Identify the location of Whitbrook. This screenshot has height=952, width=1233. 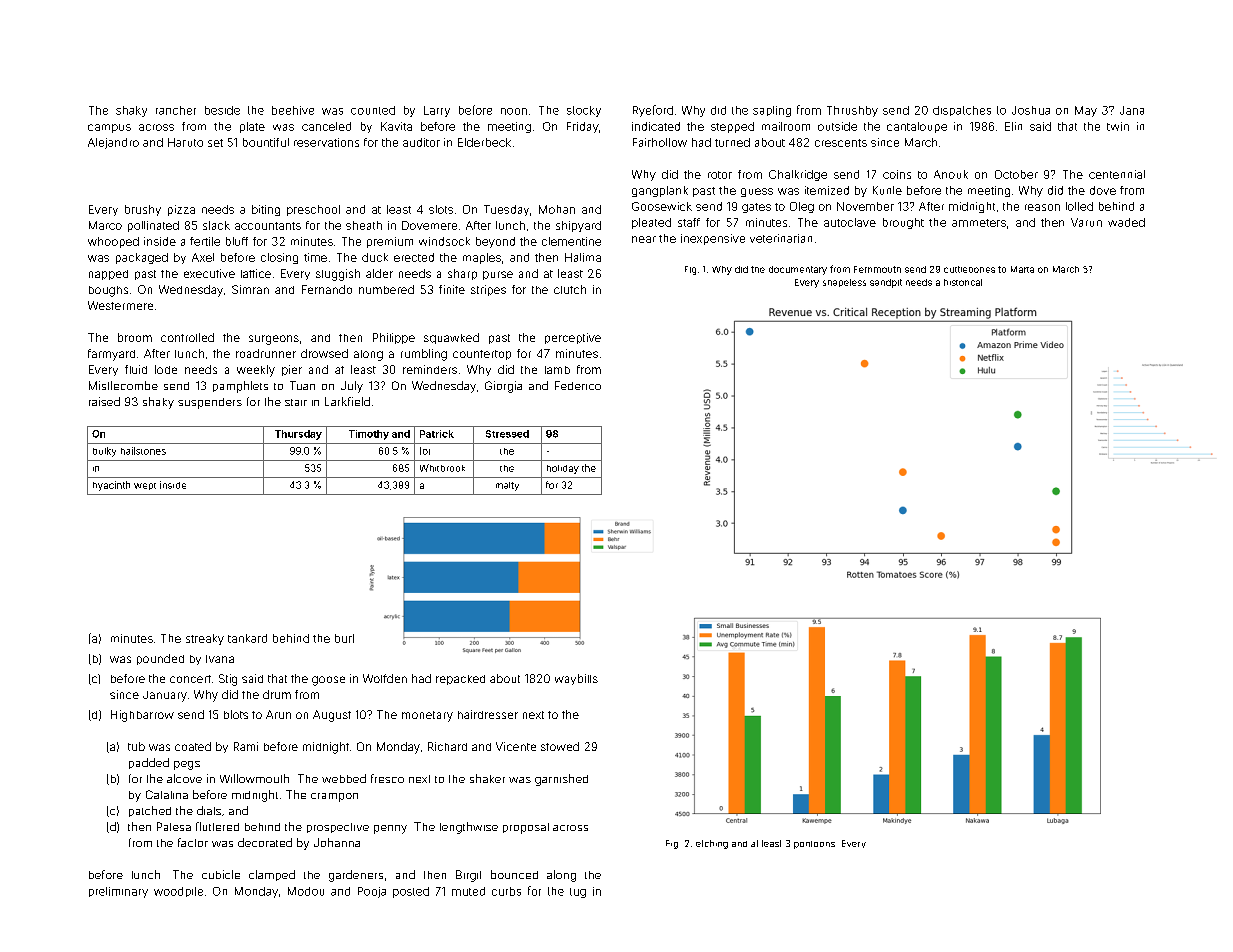
(442, 468).
